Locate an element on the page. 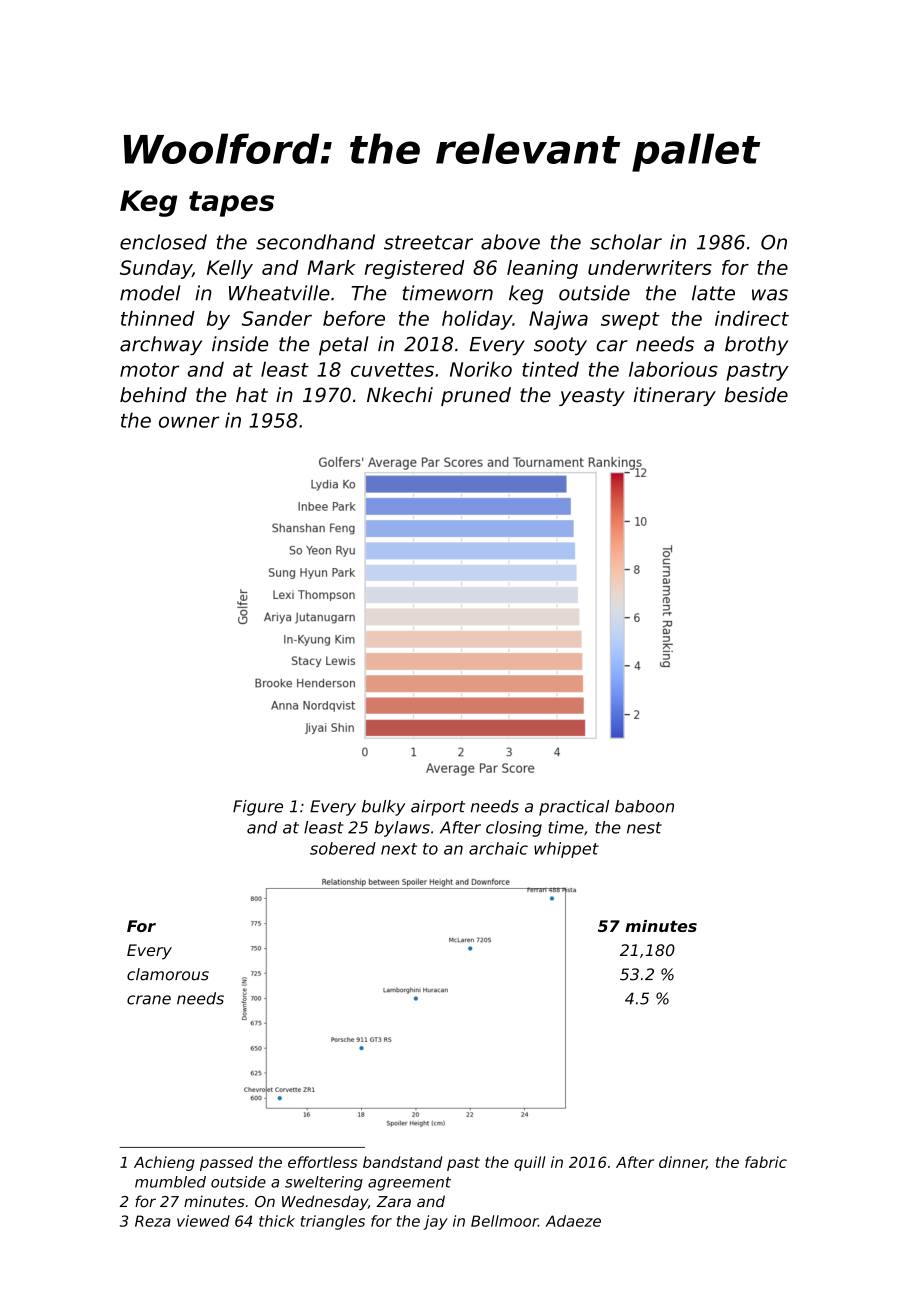 The image size is (908, 1316). quill is located at coordinates (529, 1163).
